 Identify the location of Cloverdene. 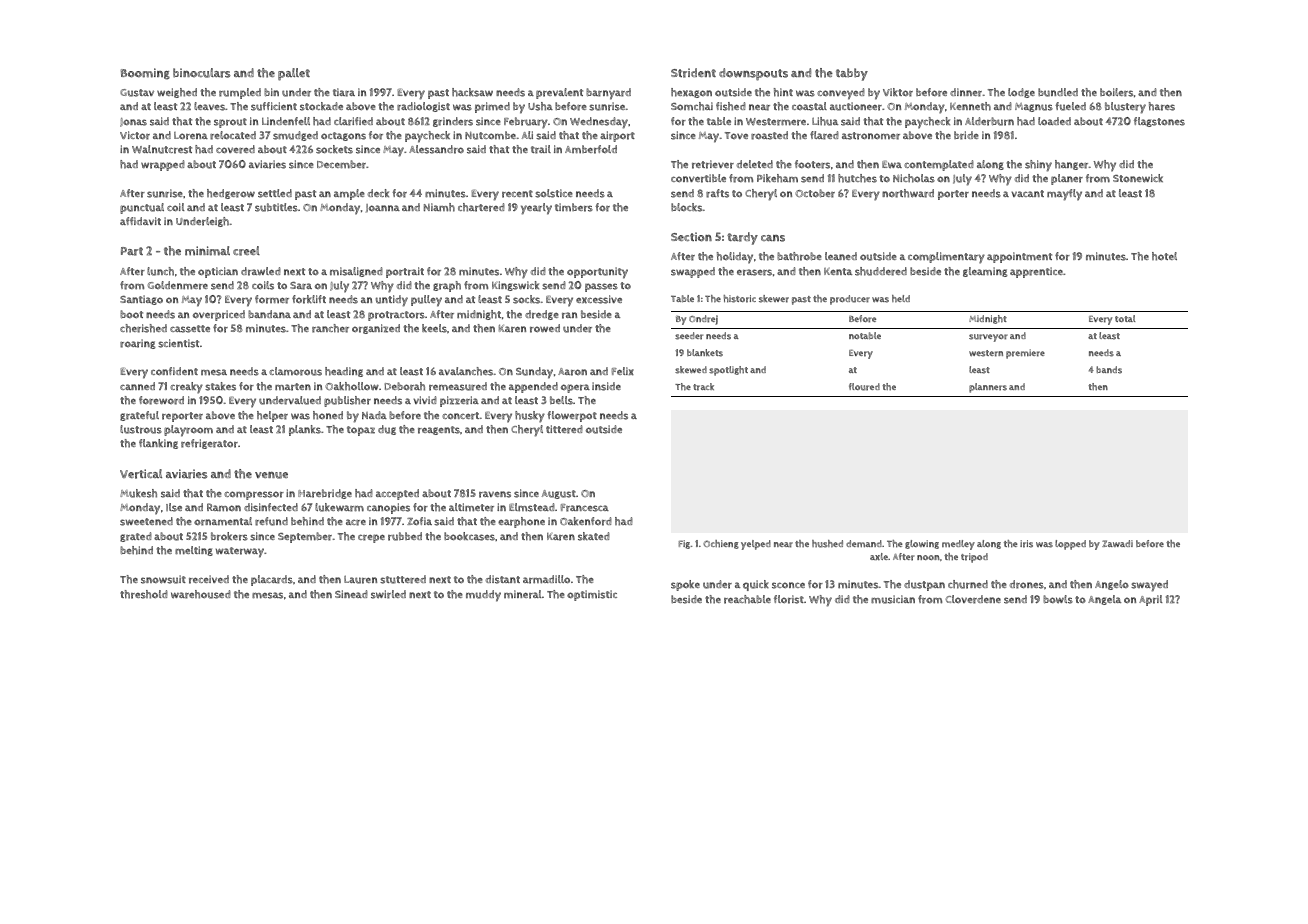
(973, 599).
